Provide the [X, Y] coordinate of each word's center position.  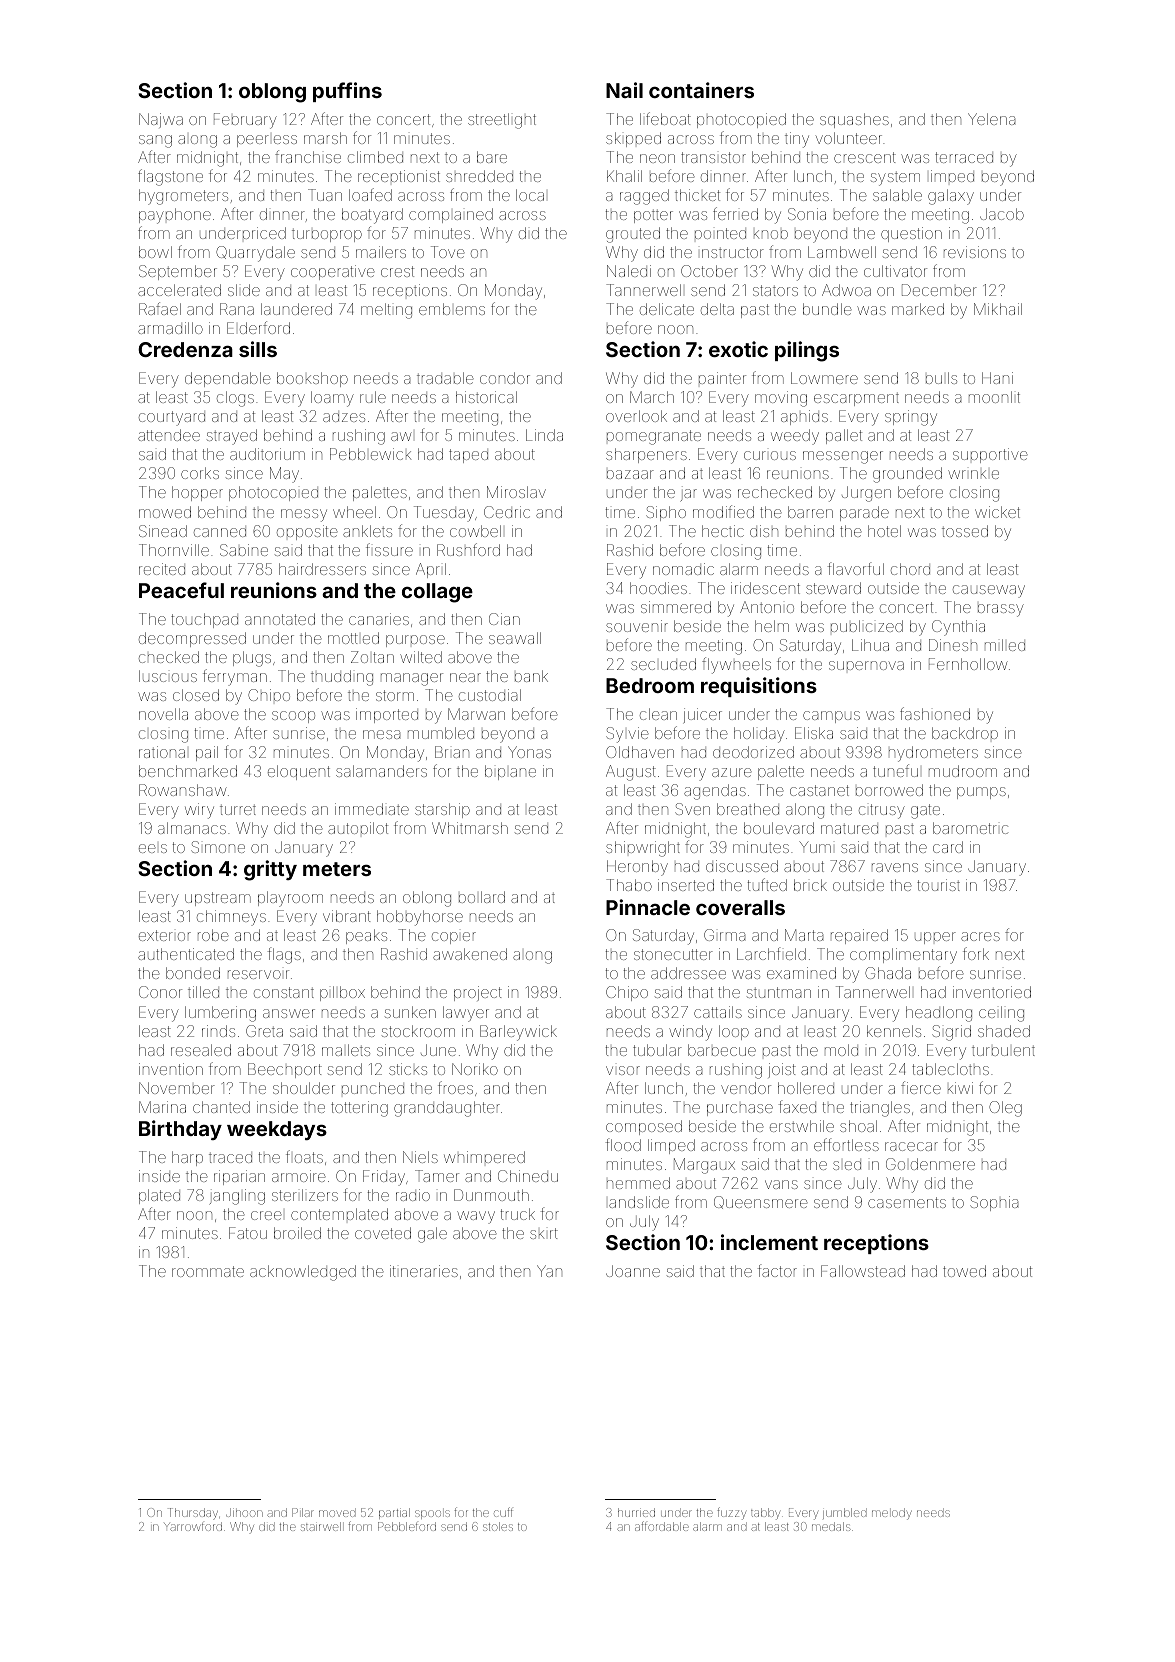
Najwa [161, 120]
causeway [989, 591]
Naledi [629, 271]
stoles [498, 1526]
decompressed [192, 639]
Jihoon [244, 1512]
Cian [504, 619]
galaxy [951, 197]
